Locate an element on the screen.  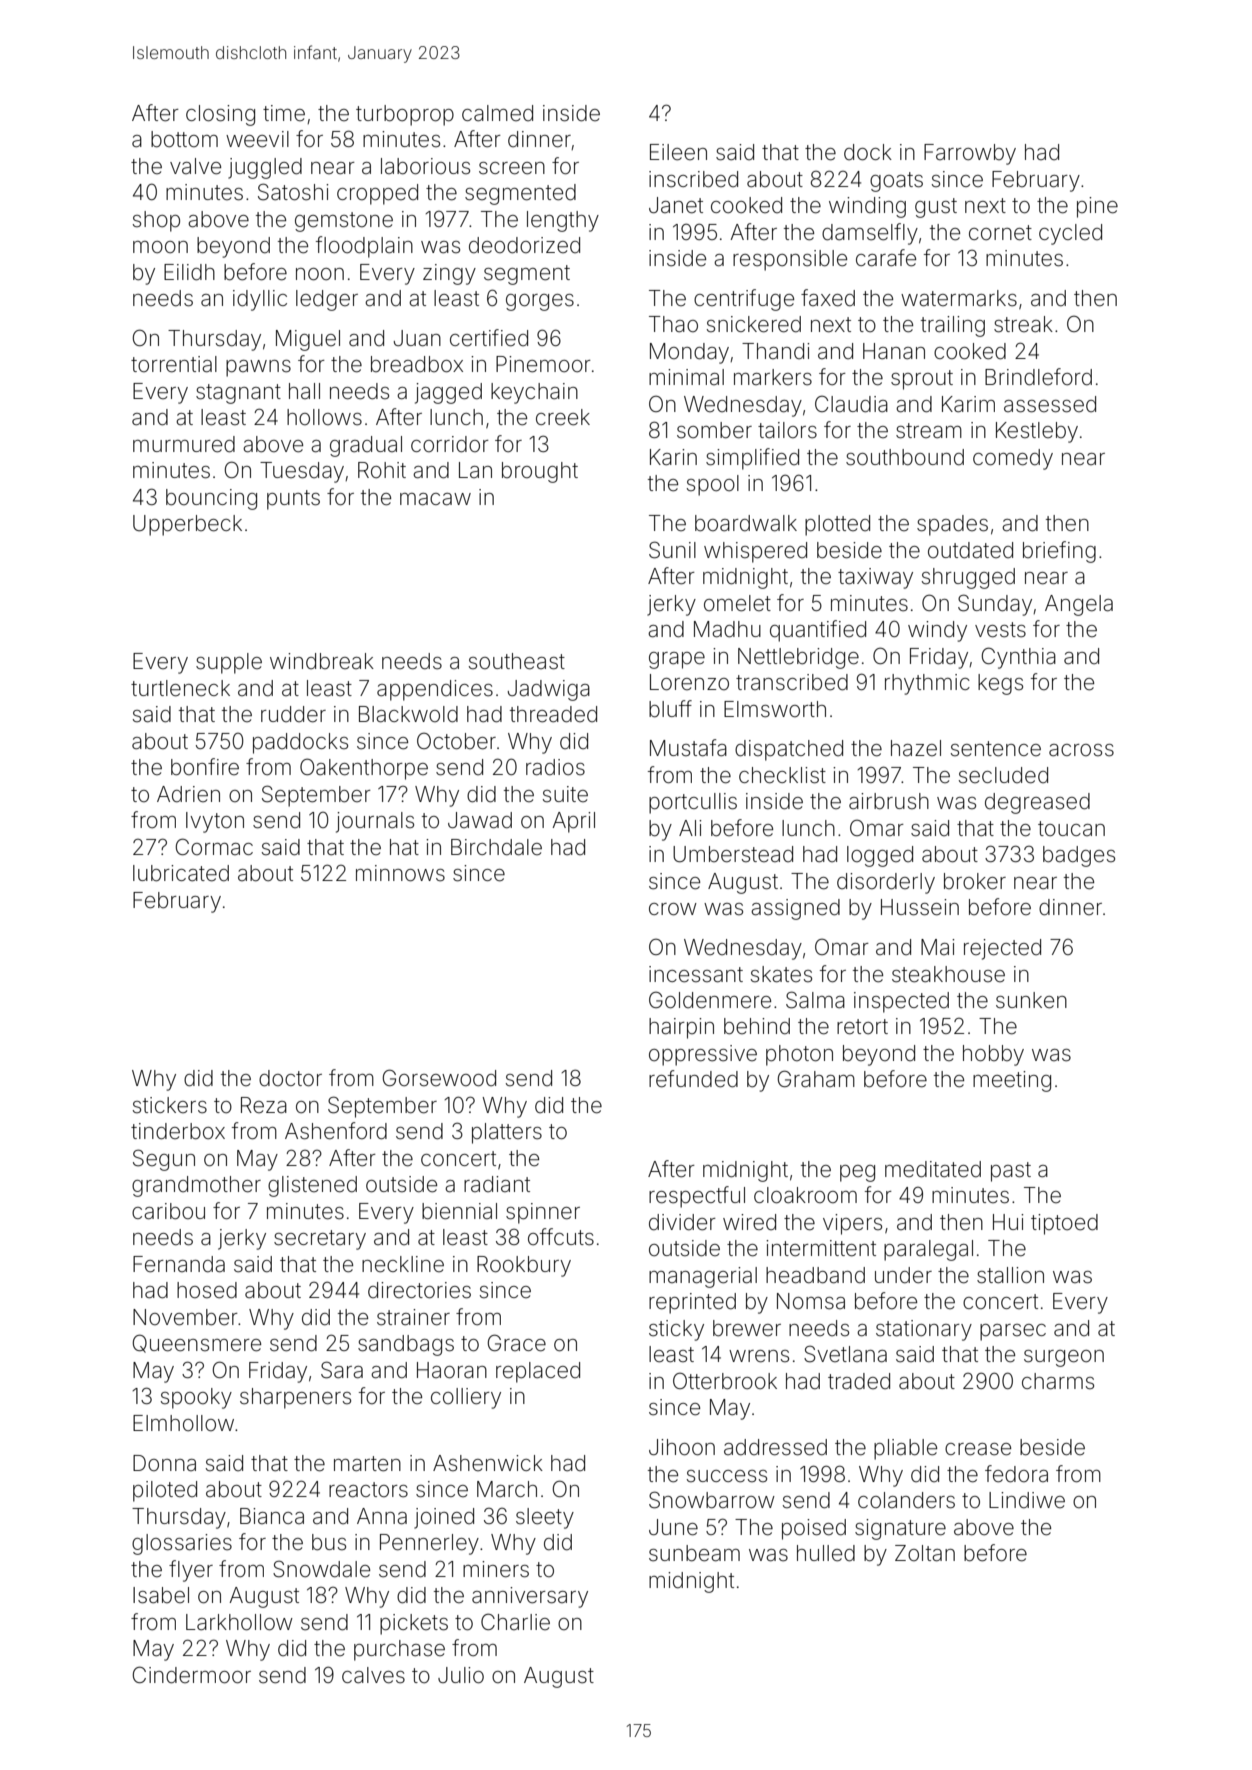
Graham is located at coordinates (816, 1079).
